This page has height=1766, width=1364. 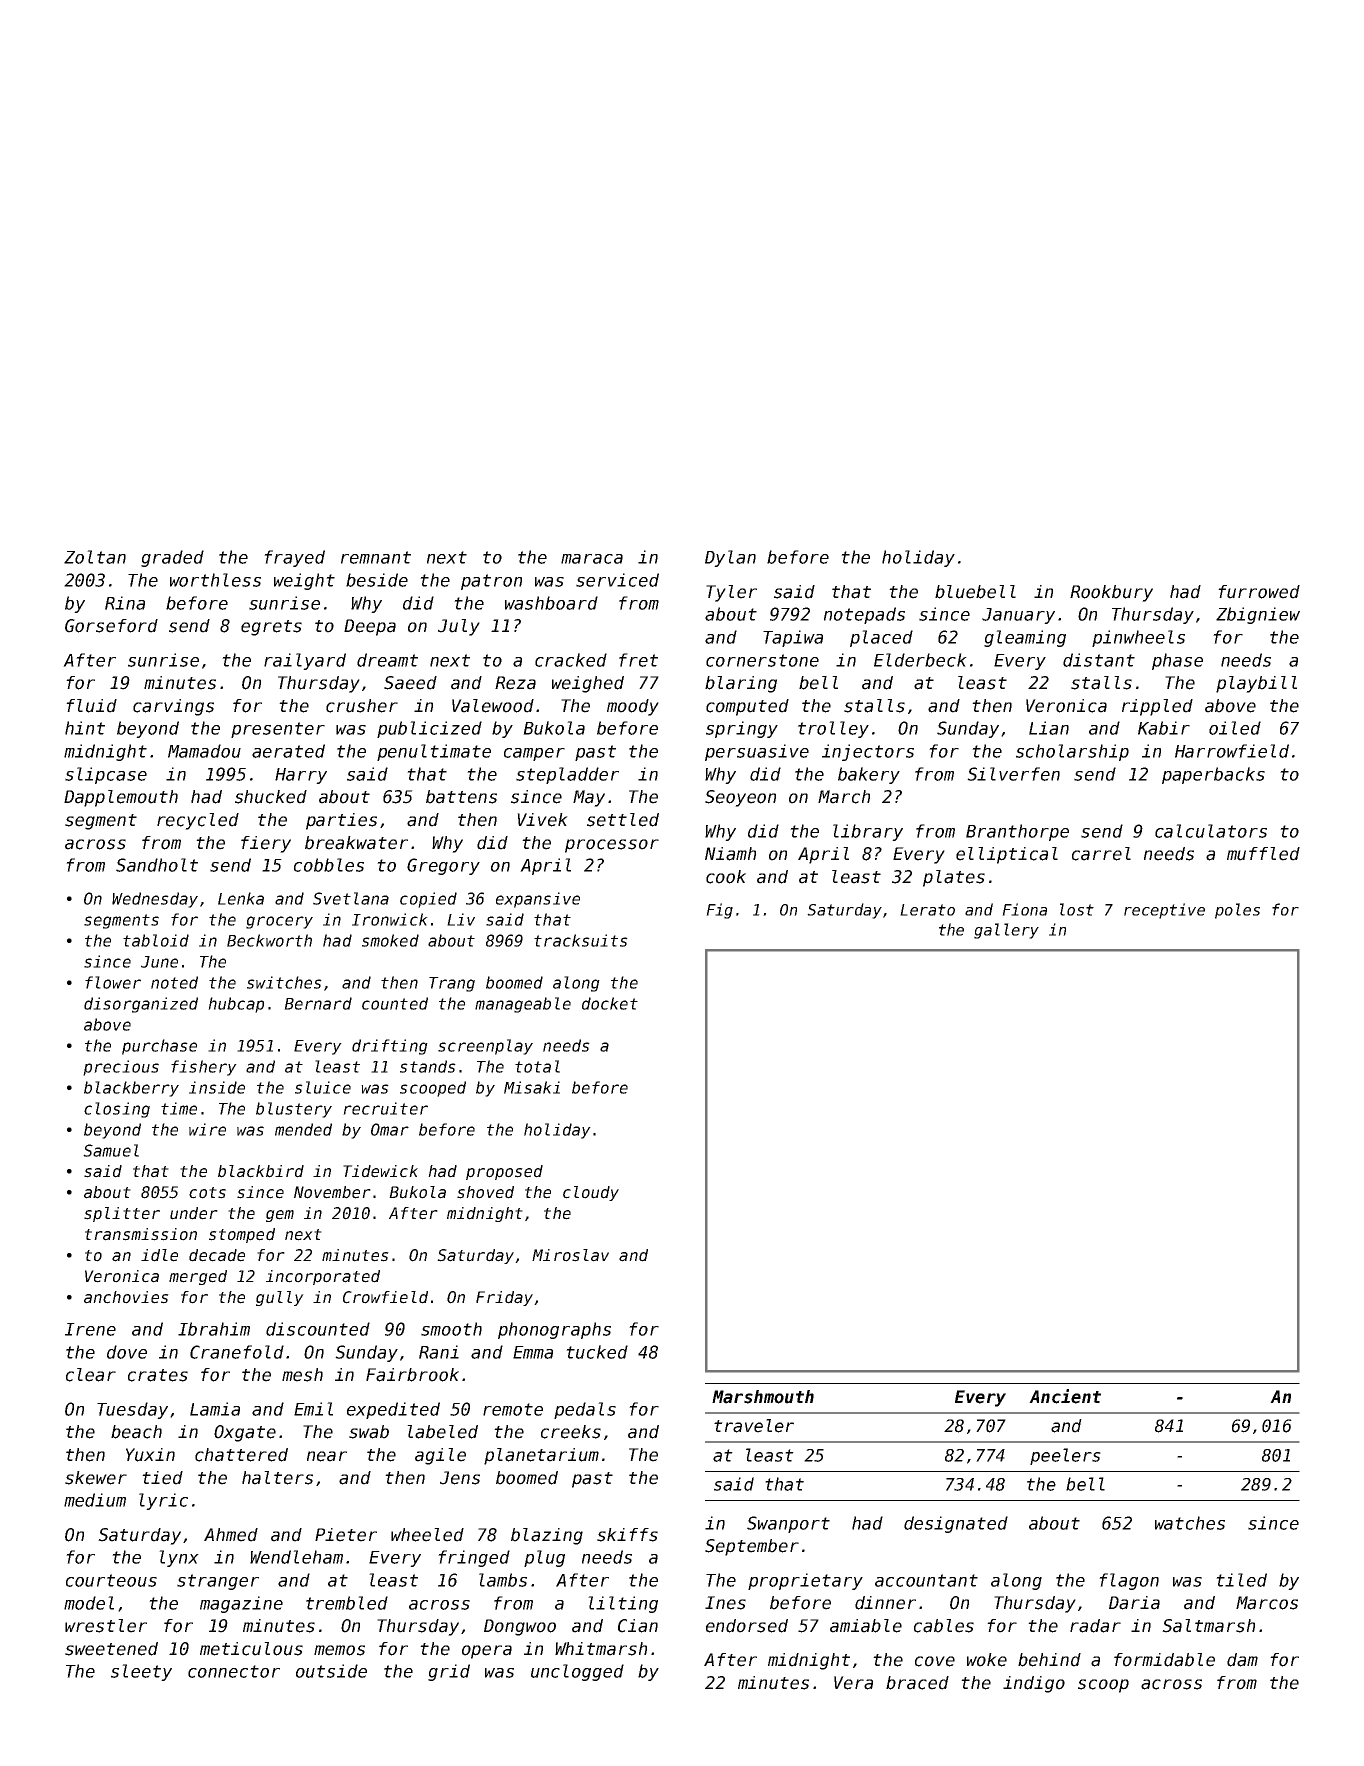 I want to click on Ancient, so click(x=1065, y=1396).
